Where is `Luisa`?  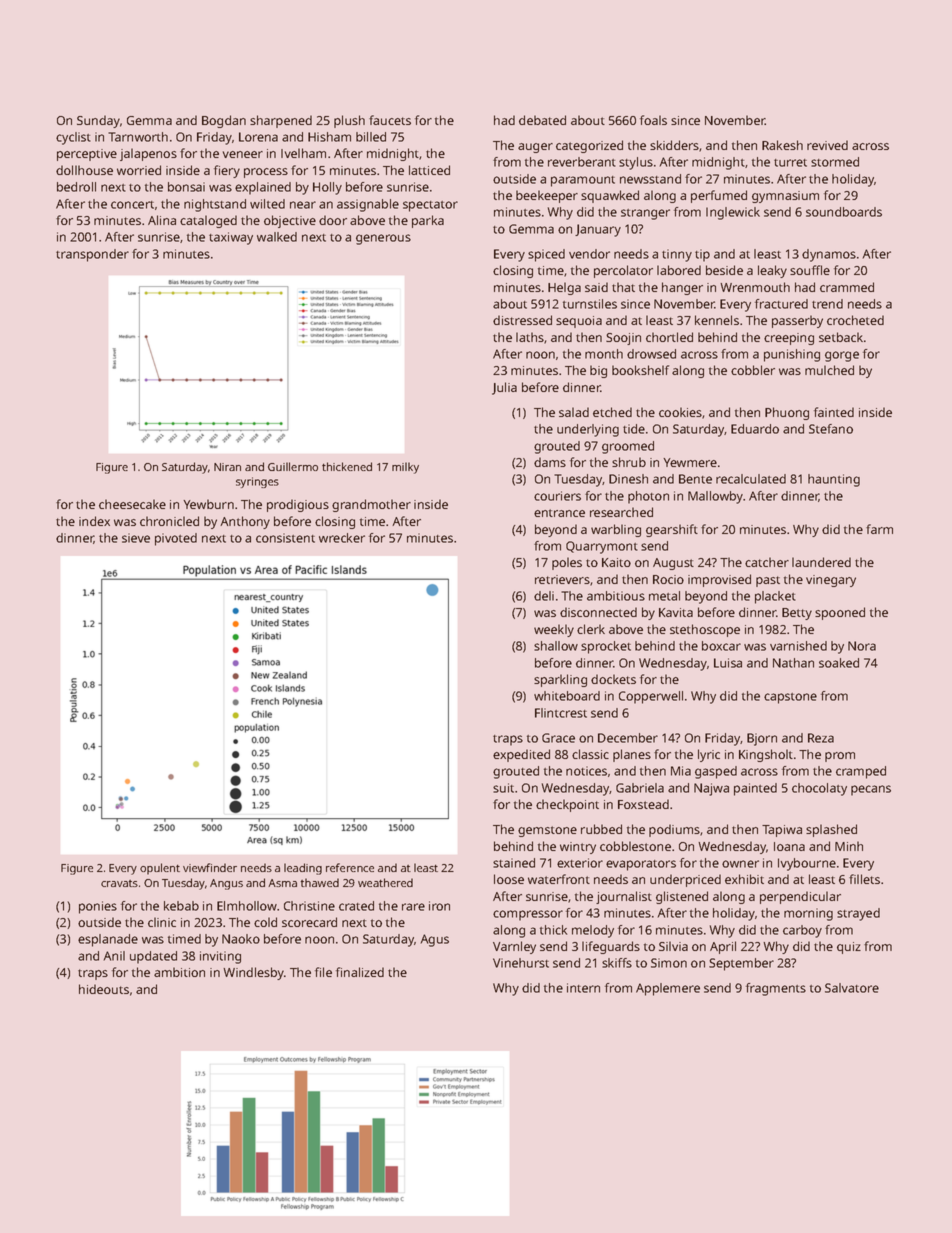
Luisa is located at coordinates (728, 663).
